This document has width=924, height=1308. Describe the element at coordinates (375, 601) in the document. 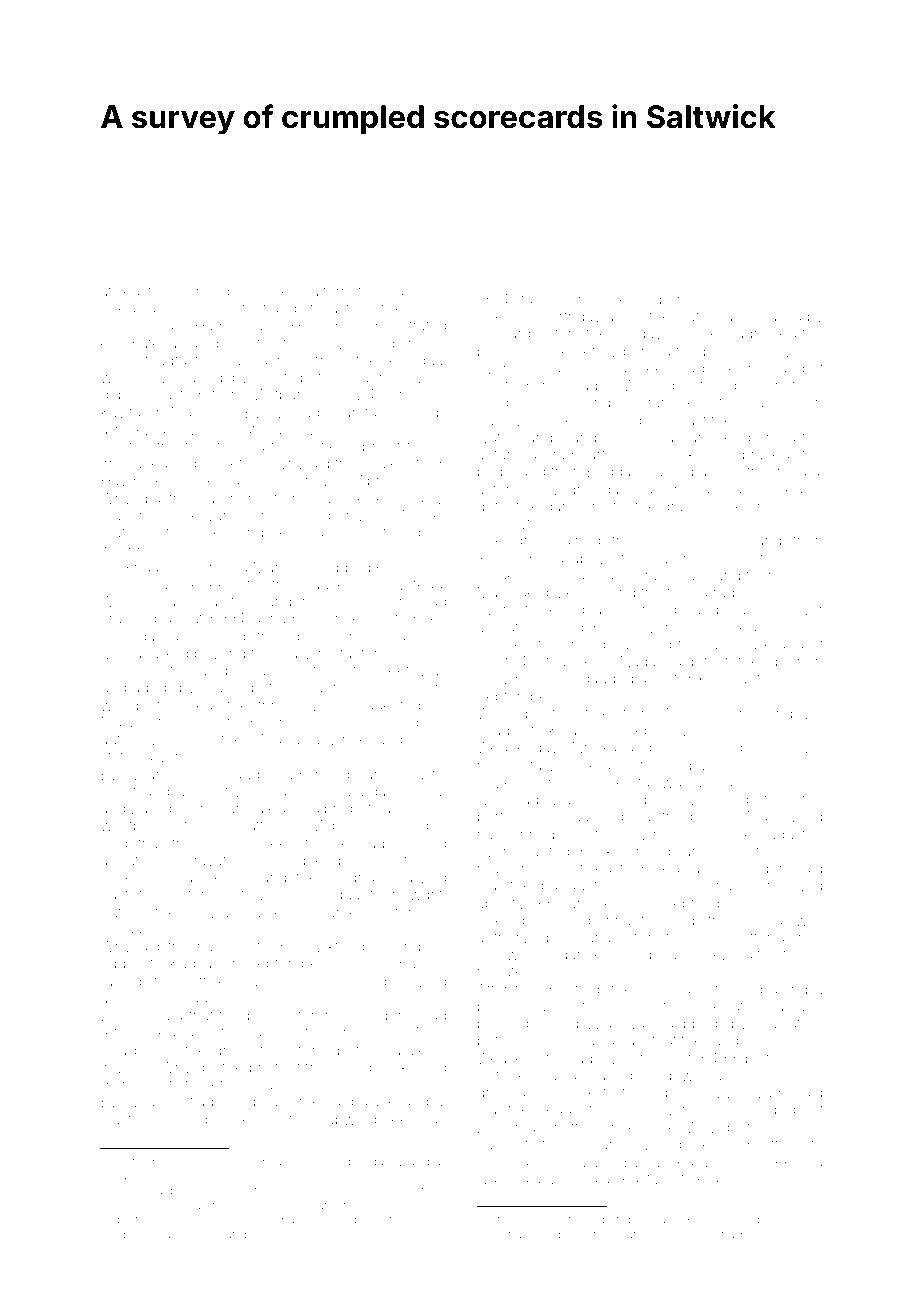

I see `Snowmere` at that location.
